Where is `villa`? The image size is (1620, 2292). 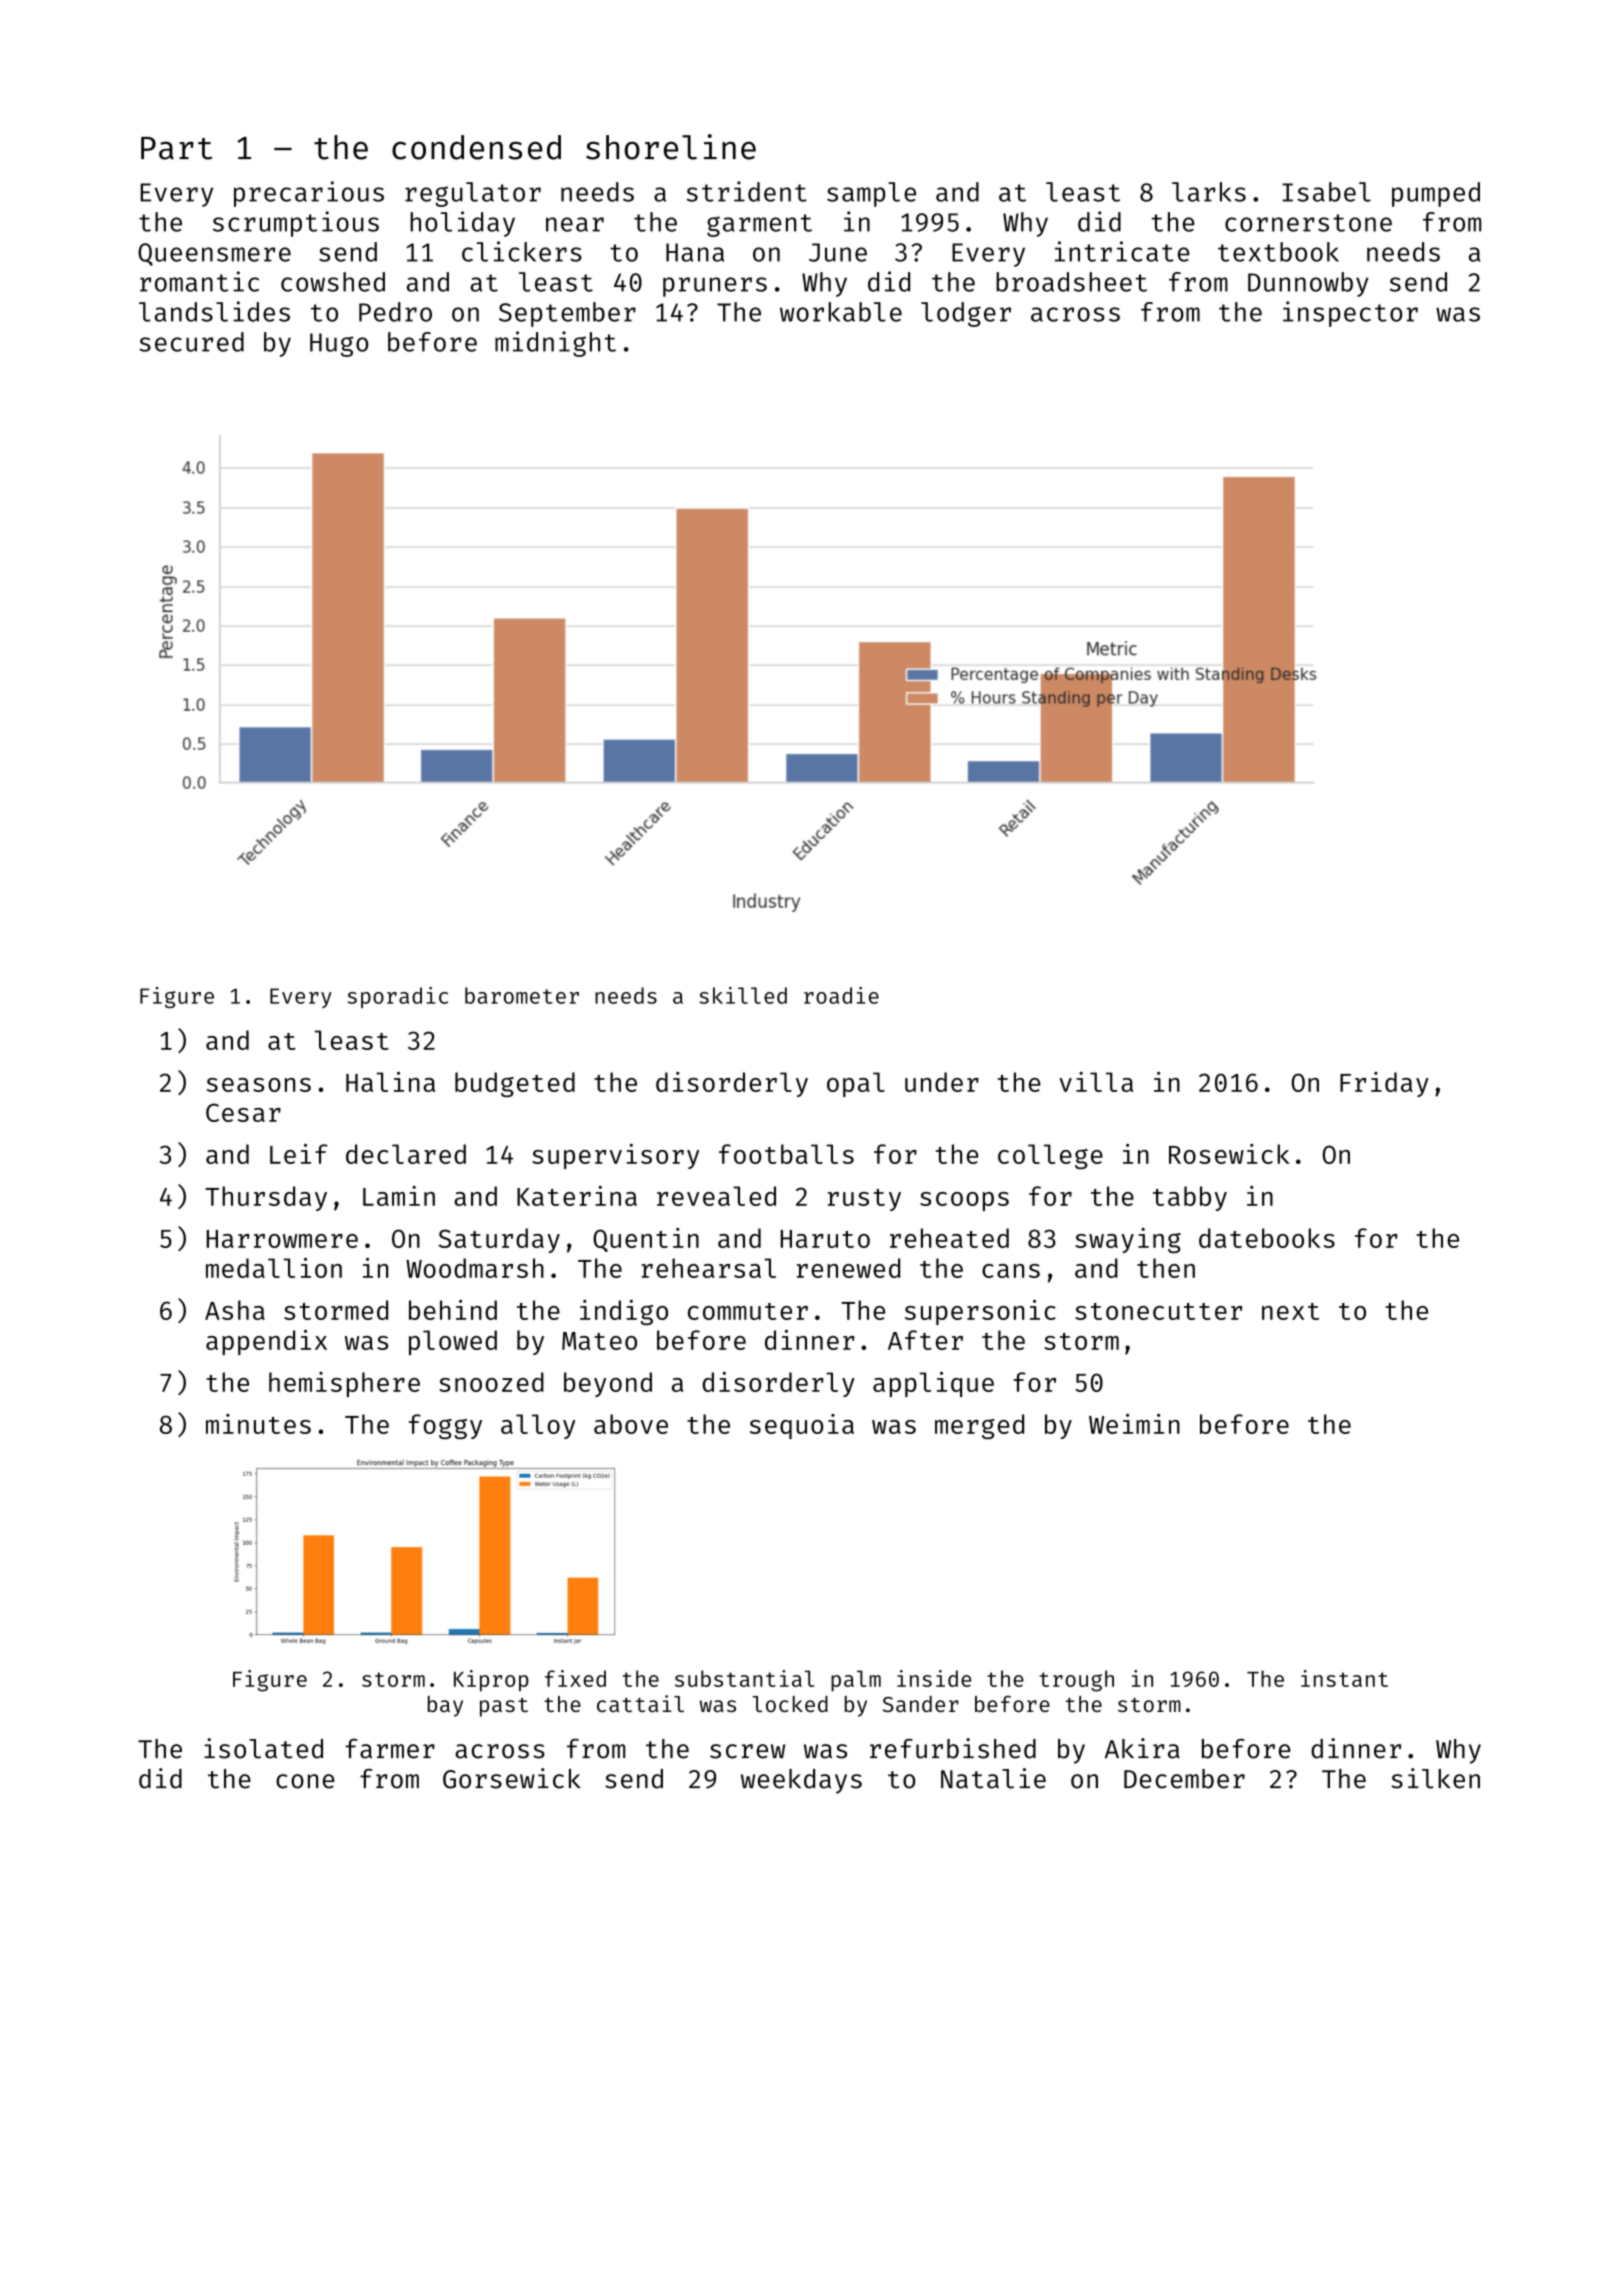
villa is located at coordinates (1096, 1082).
